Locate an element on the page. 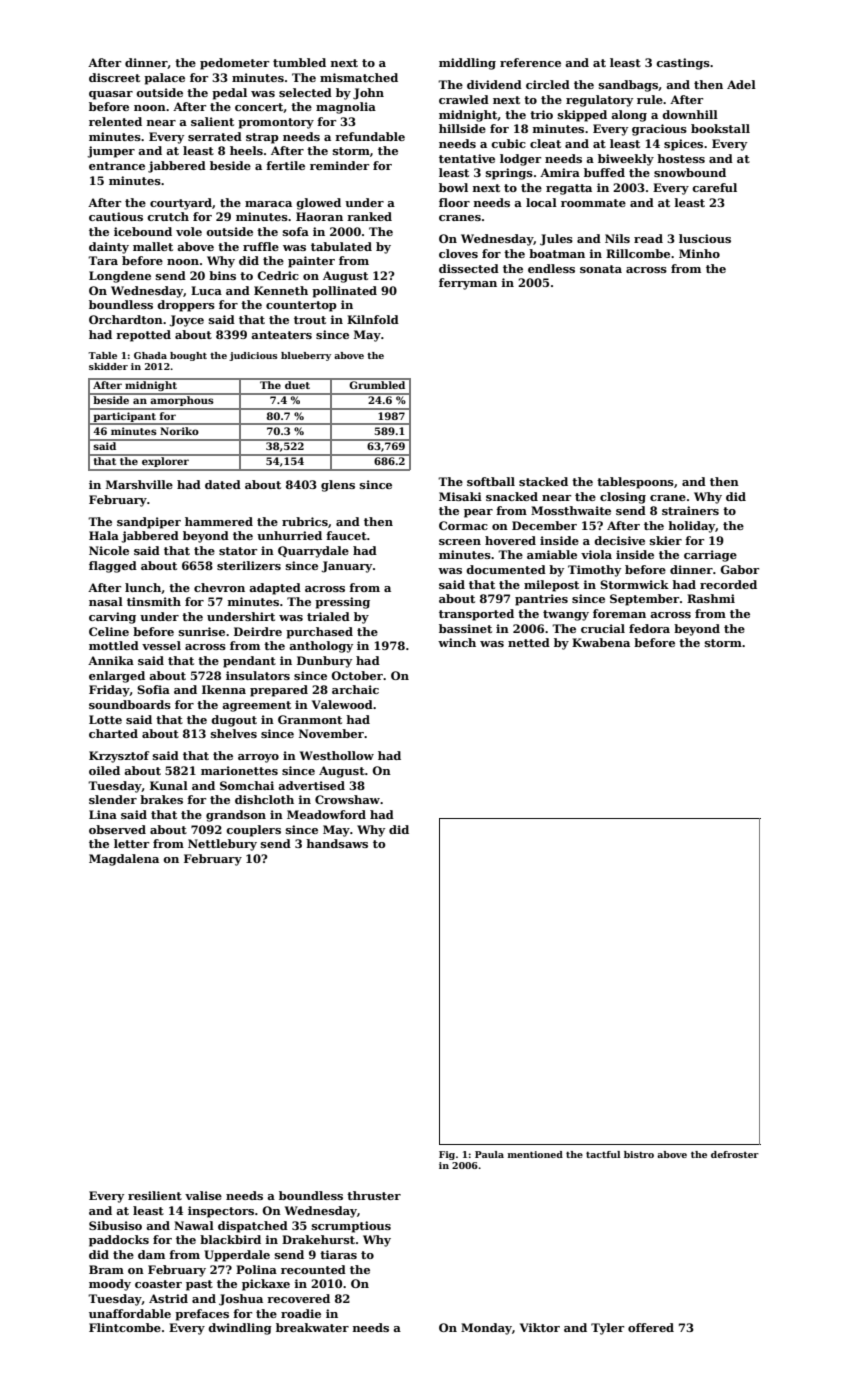  Kwabena is located at coordinates (601, 642).
